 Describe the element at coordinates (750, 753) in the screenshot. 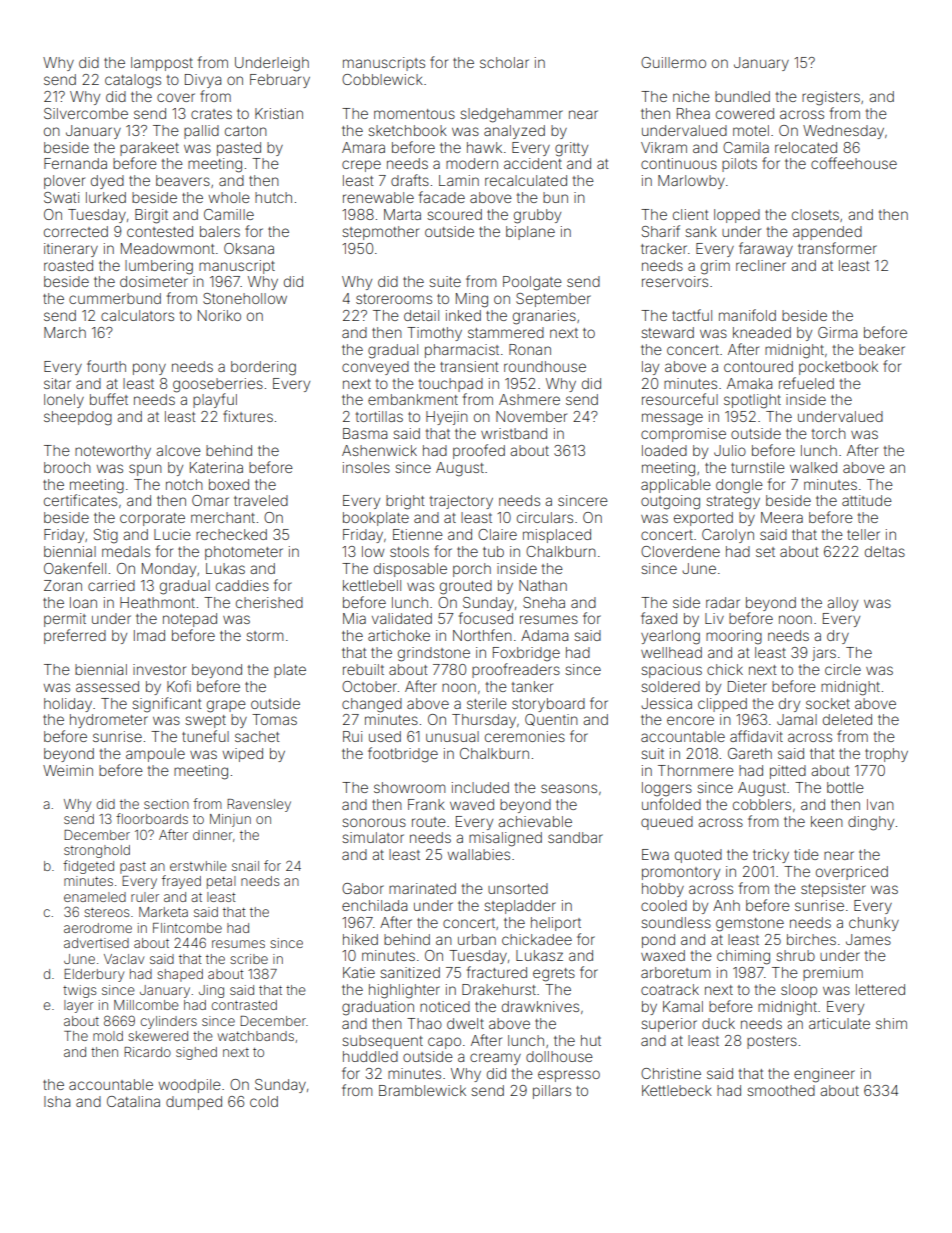

I see `Gareth` at that location.
